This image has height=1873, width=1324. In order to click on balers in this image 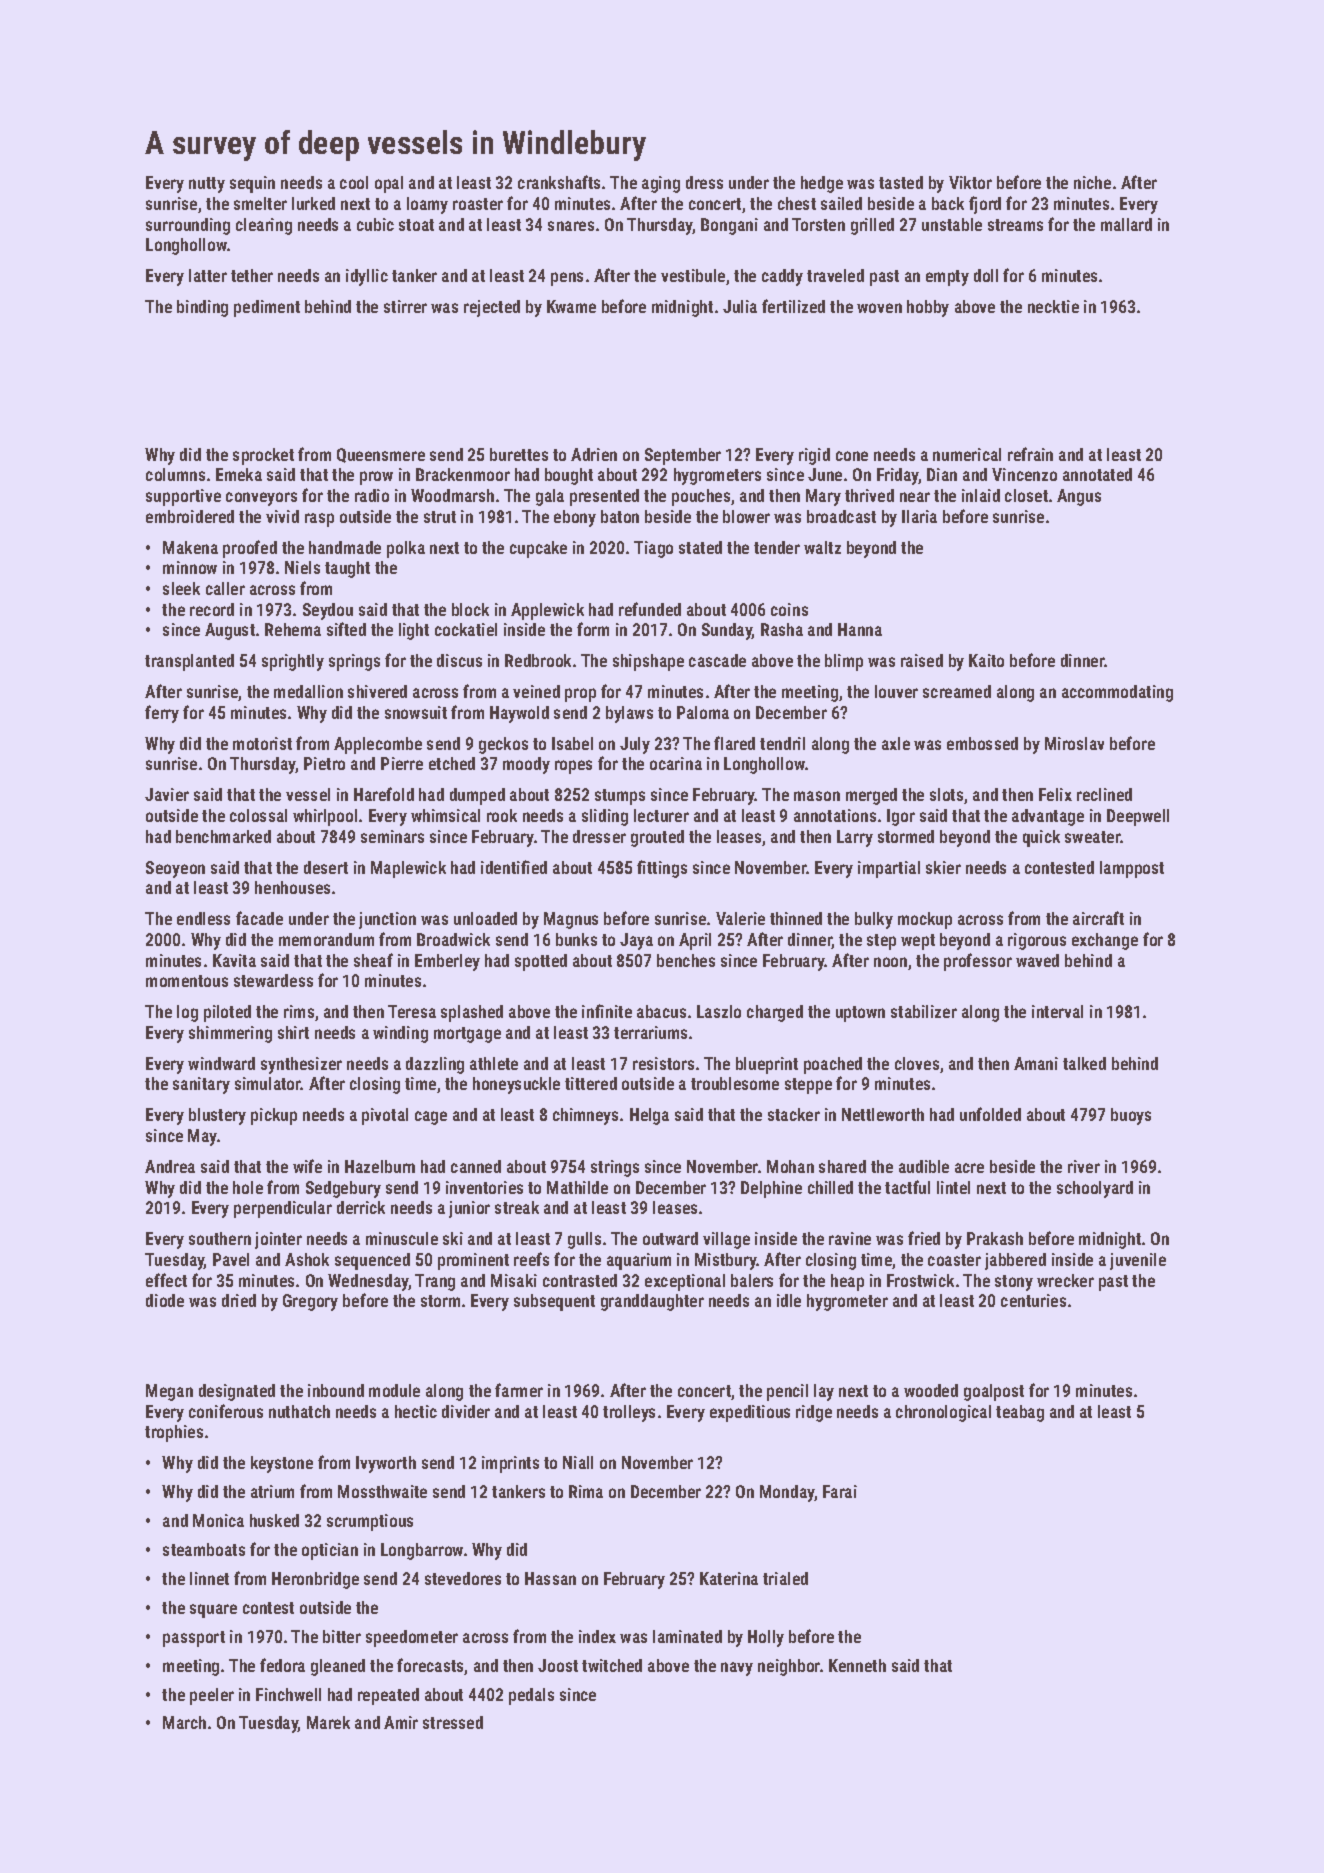, I will do `click(752, 1280)`.
